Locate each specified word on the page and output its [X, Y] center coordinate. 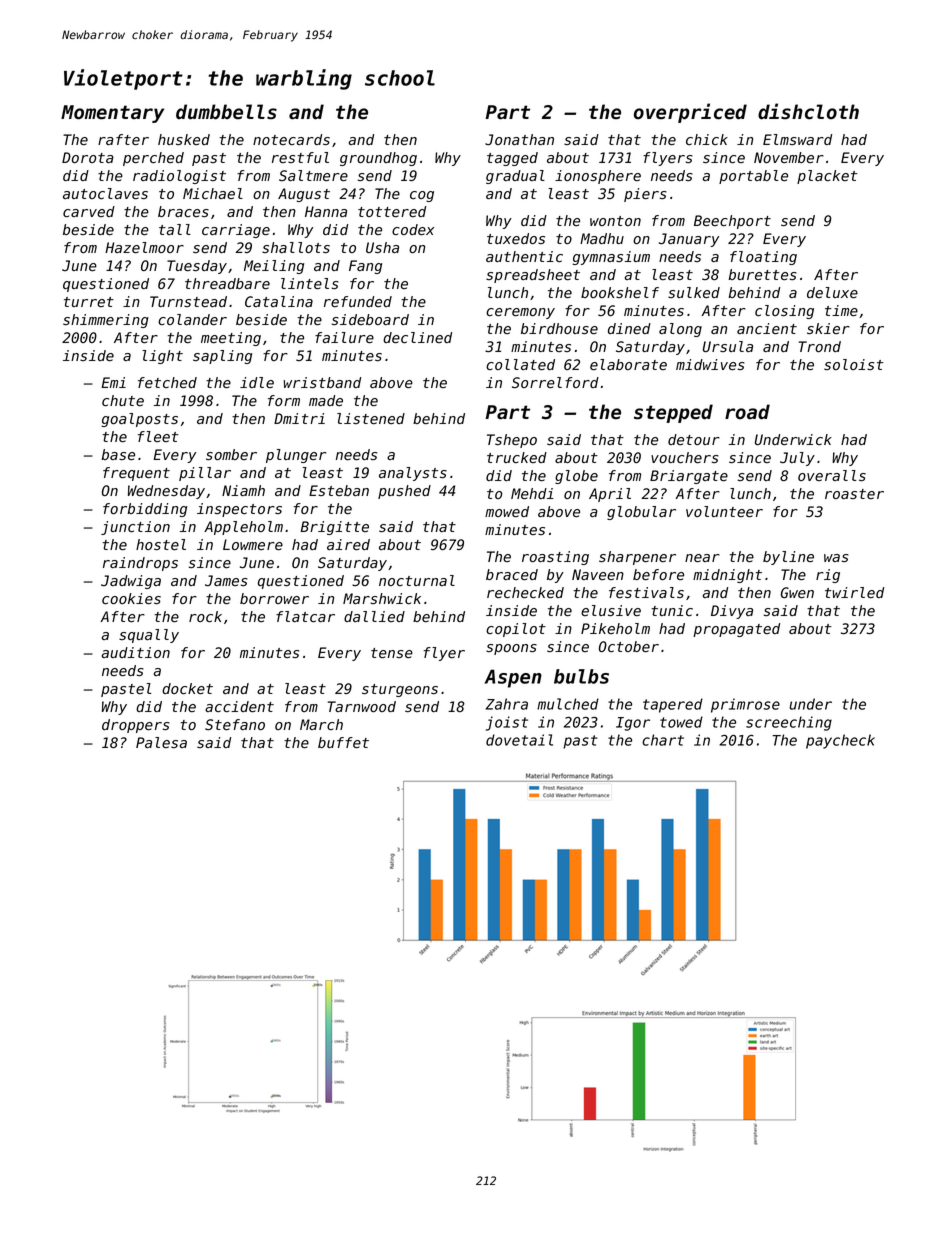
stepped [673, 413]
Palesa [161, 742]
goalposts [140, 420]
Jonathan [519, 139]
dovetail [519, 740]
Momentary [112, 114]
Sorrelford [555, 383]
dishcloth [808, 111]
